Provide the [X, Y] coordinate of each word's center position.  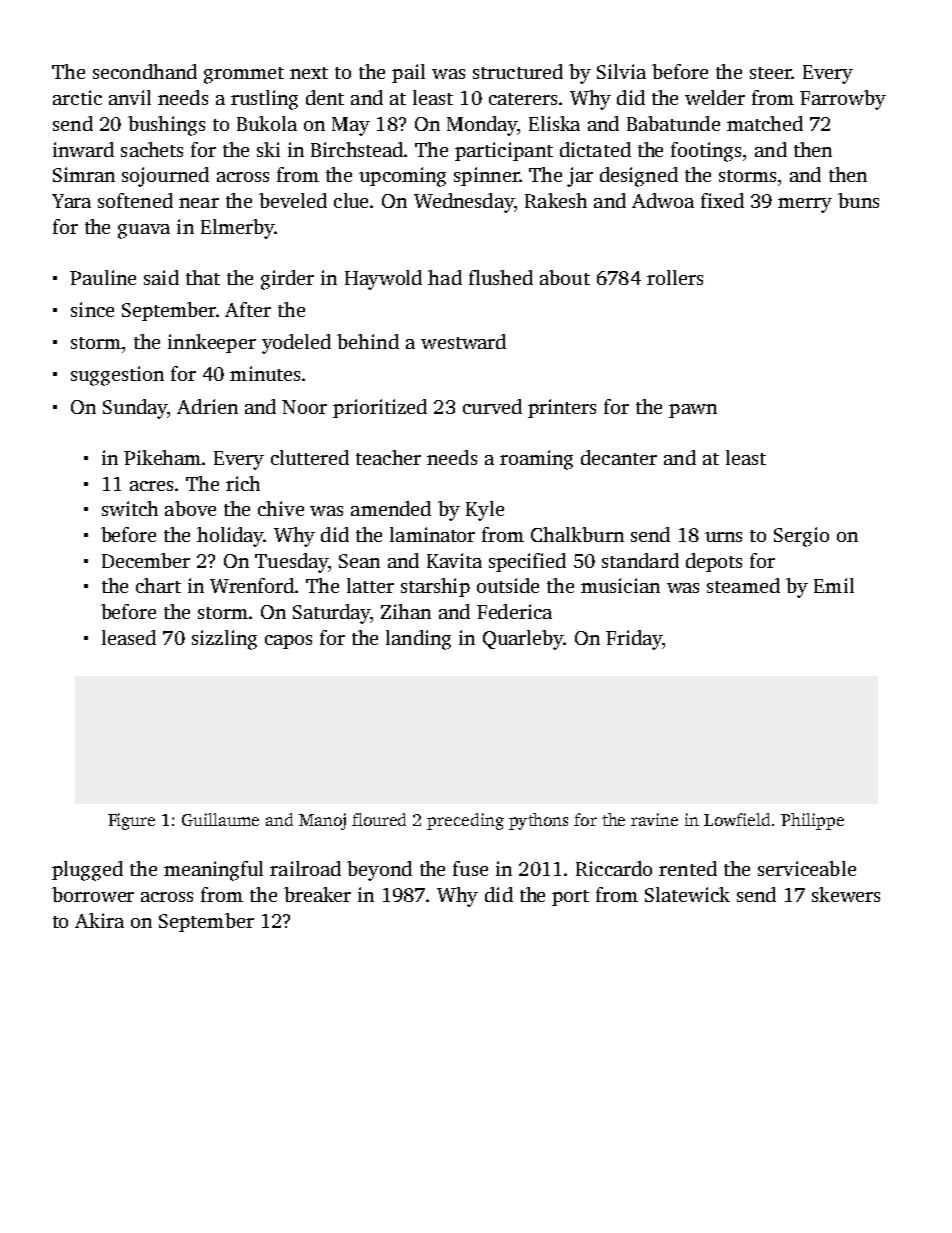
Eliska [554, 123]
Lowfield [737, 819]
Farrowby [843, 100]
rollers [675, 277]
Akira [99, 920]
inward [83, 149]
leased [129, 637]
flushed [501, 277]
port [570, 898]
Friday [634, 640]
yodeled [296, 344]
